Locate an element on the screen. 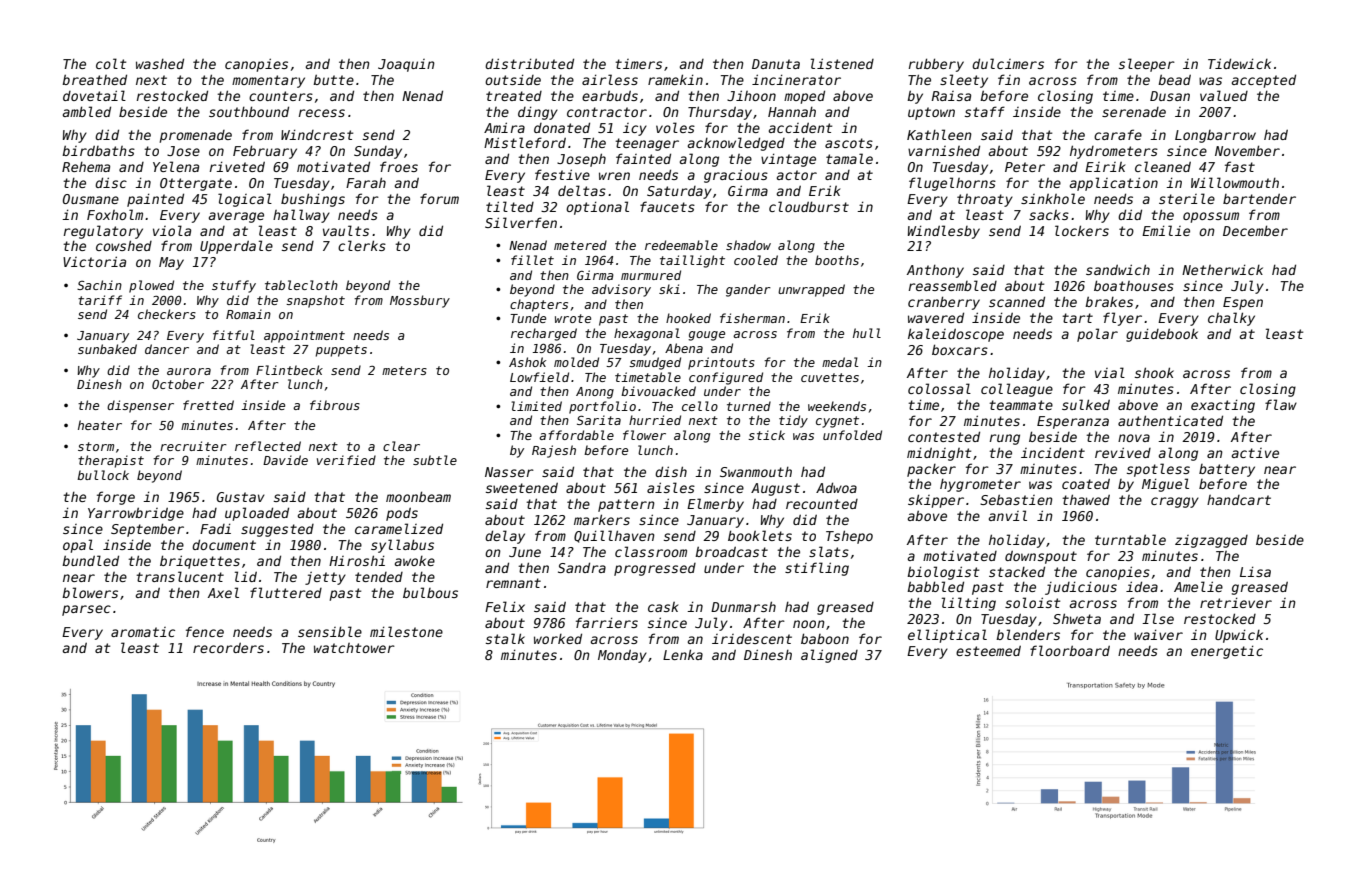 Image resolution: width=1372 pixels, height=887 pixels. Ashok is located at coordinates (527, 362).
